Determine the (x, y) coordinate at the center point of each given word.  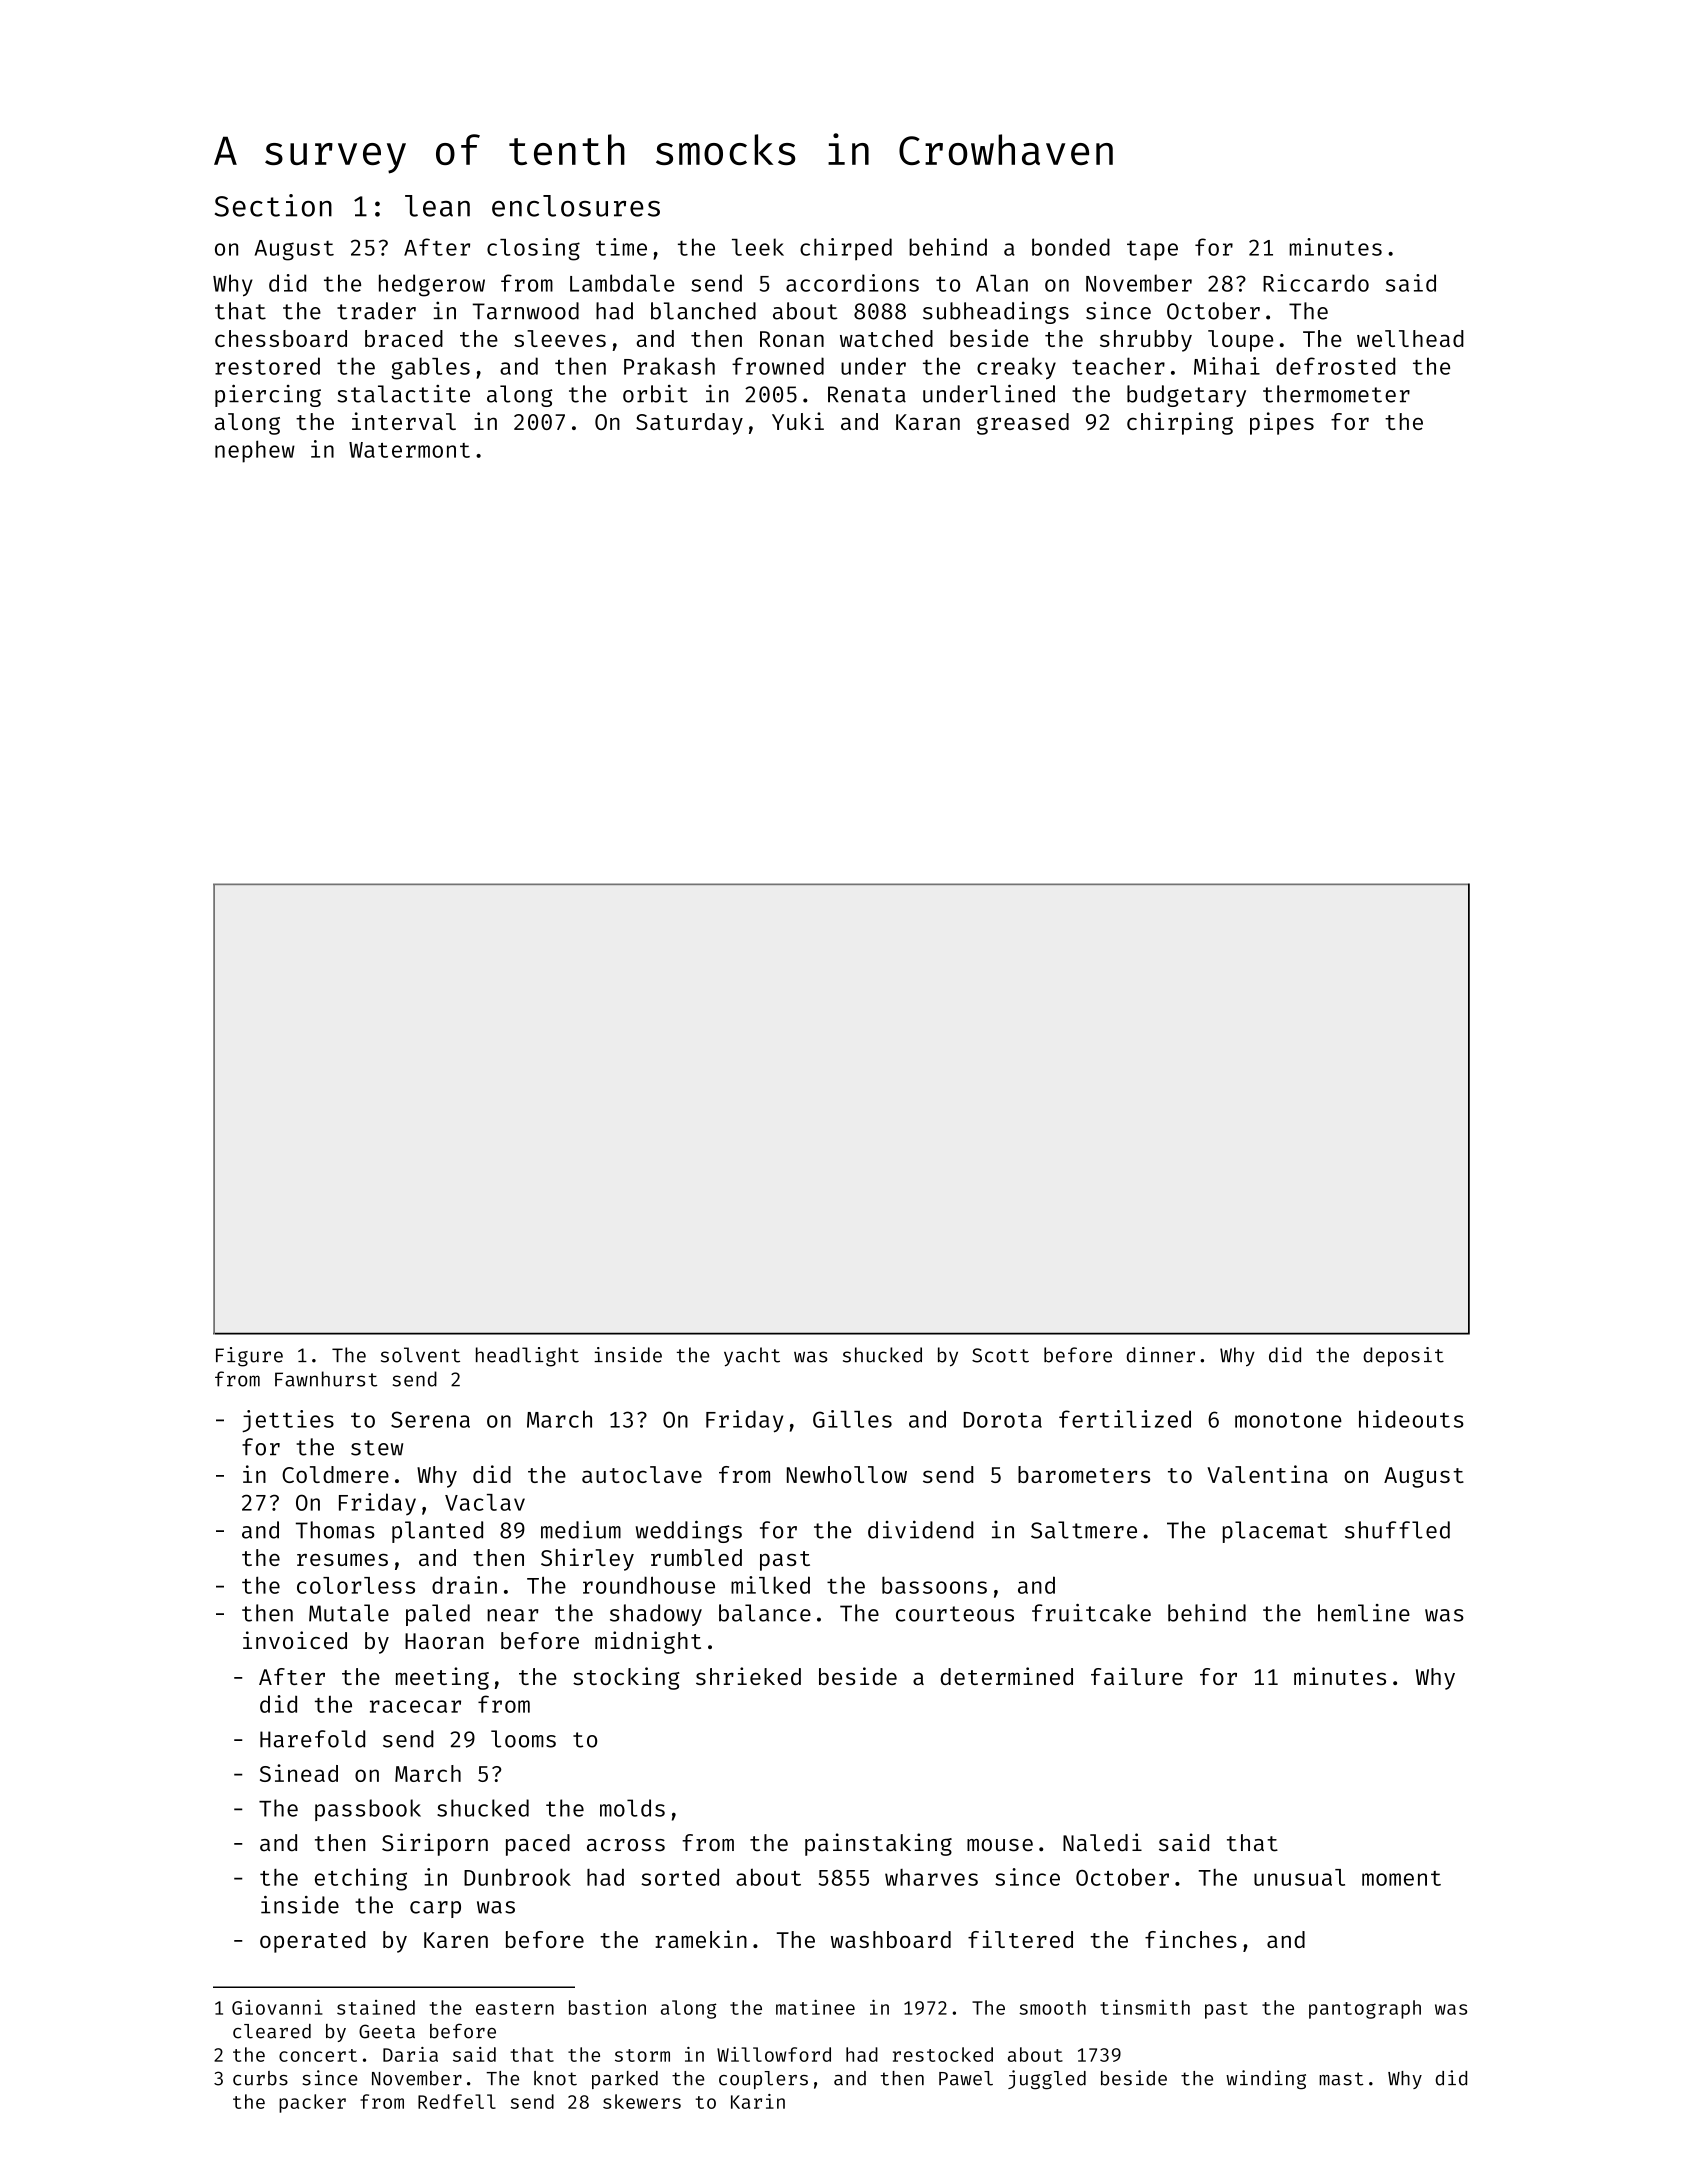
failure (1137, 1676)
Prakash (669, 366)
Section (273, 205)
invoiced (295, 1640)
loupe (1240, 341)
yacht (752, 1357)
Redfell (457, 2101)
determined (1007, 1676)
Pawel (966, 2078)
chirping (1180, 423)
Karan (928, 422)
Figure (249, 1357)
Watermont (409, 450)
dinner (1161, 1355)
